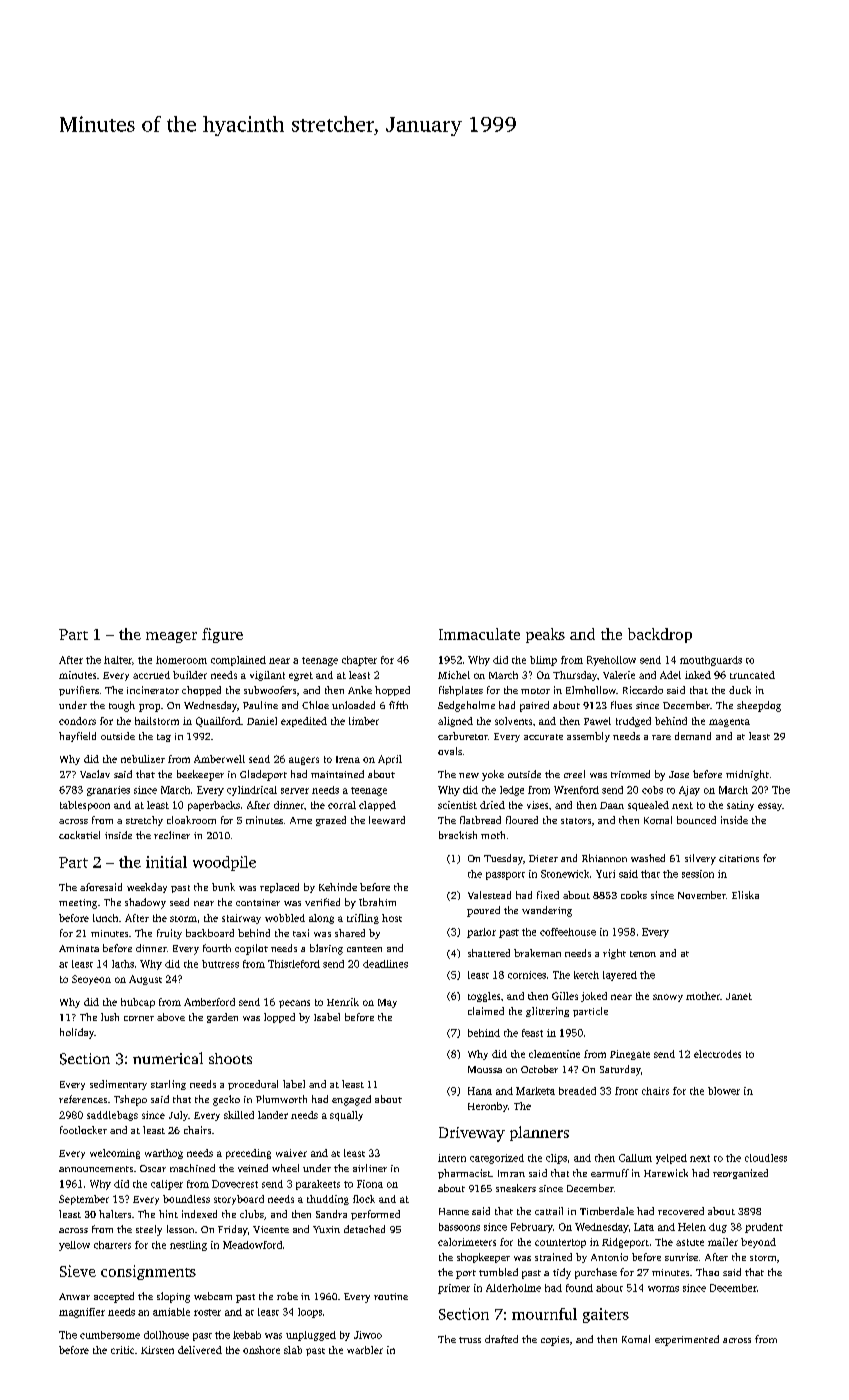 The width and height of the screenshot is (849, 1400). I want to click on kebab, so click(247, 1335).
